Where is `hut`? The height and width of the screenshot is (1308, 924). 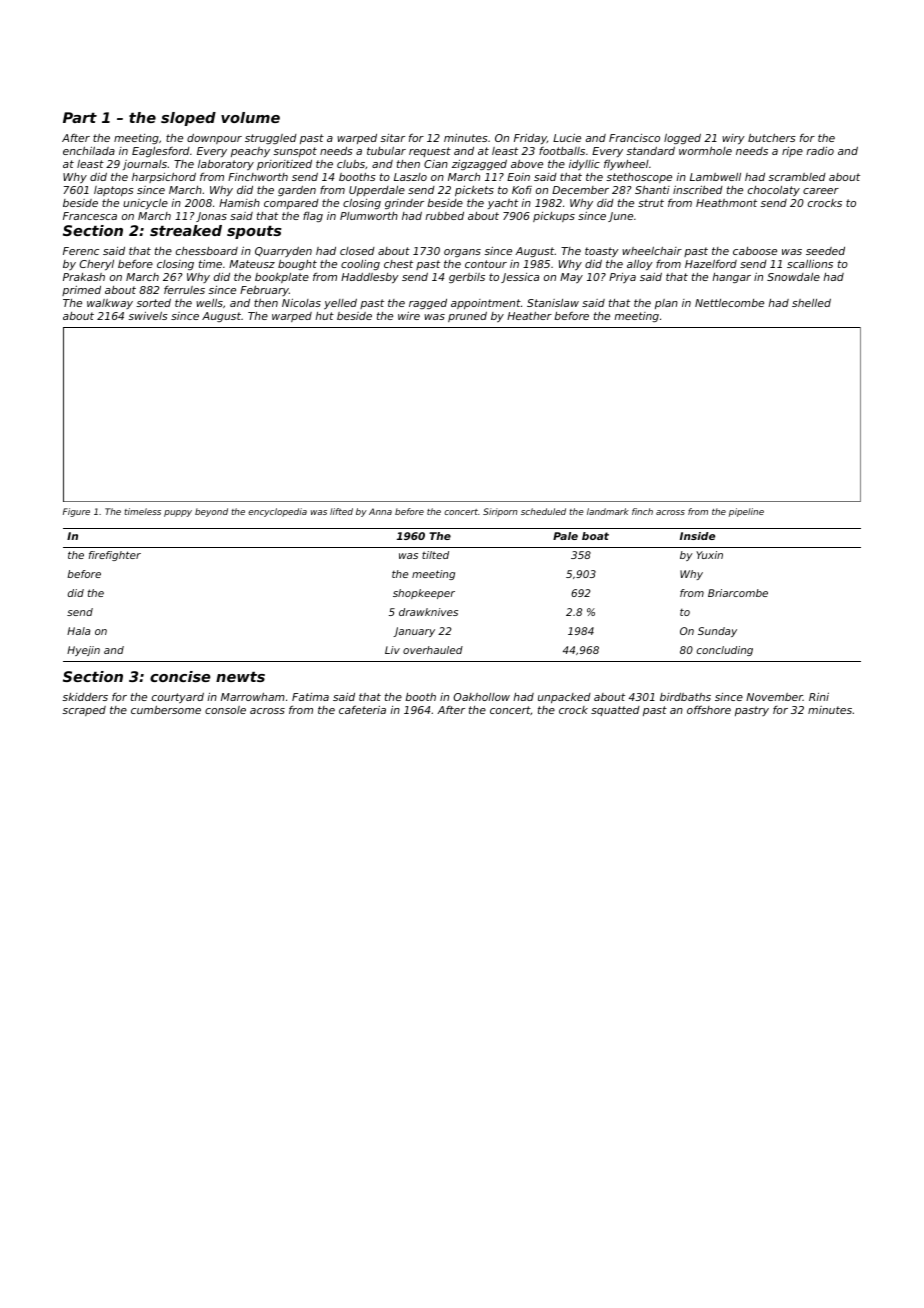
hut is located at coordinates (324, 316).
